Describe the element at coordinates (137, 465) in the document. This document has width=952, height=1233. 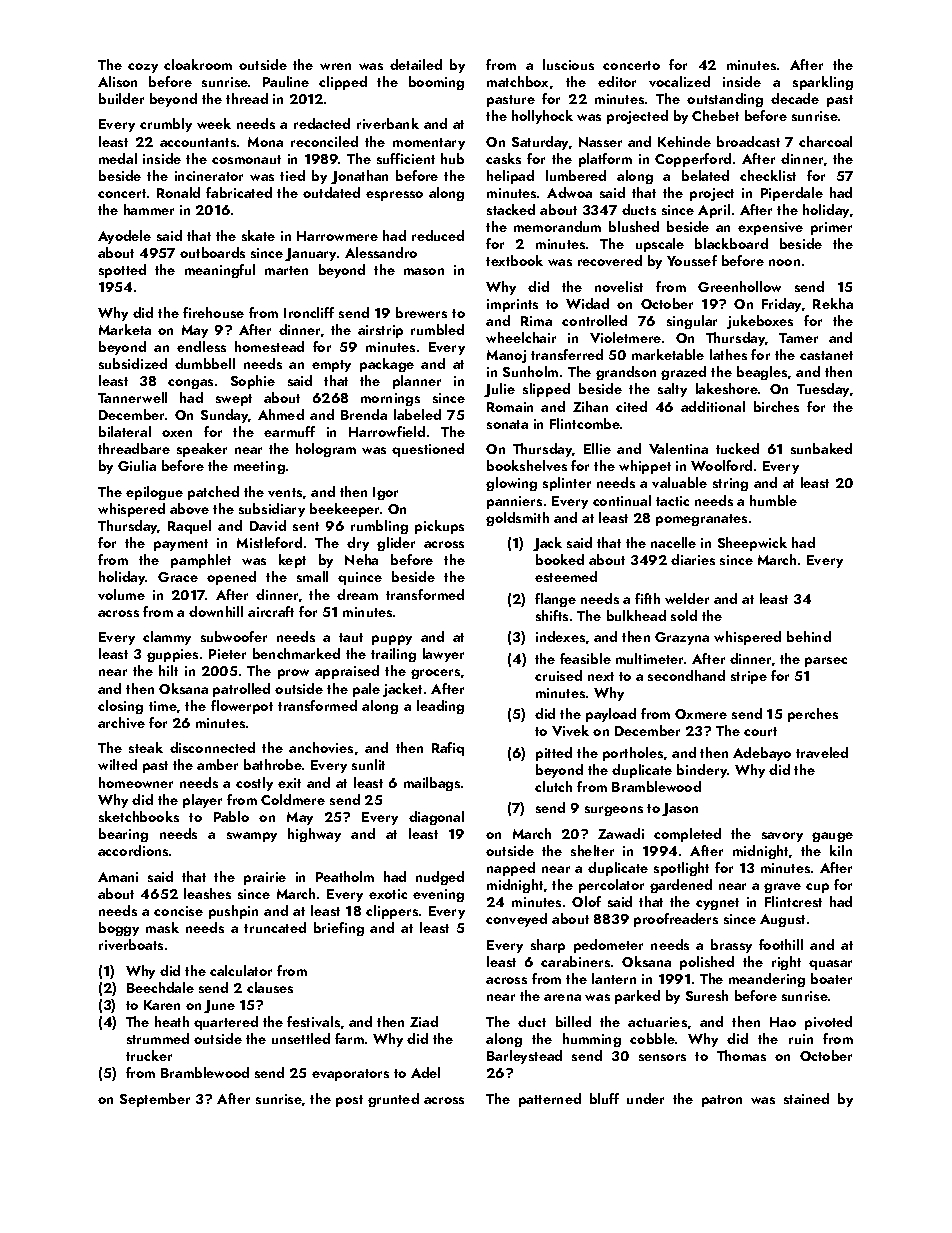
I see `Giulia` at that location.
